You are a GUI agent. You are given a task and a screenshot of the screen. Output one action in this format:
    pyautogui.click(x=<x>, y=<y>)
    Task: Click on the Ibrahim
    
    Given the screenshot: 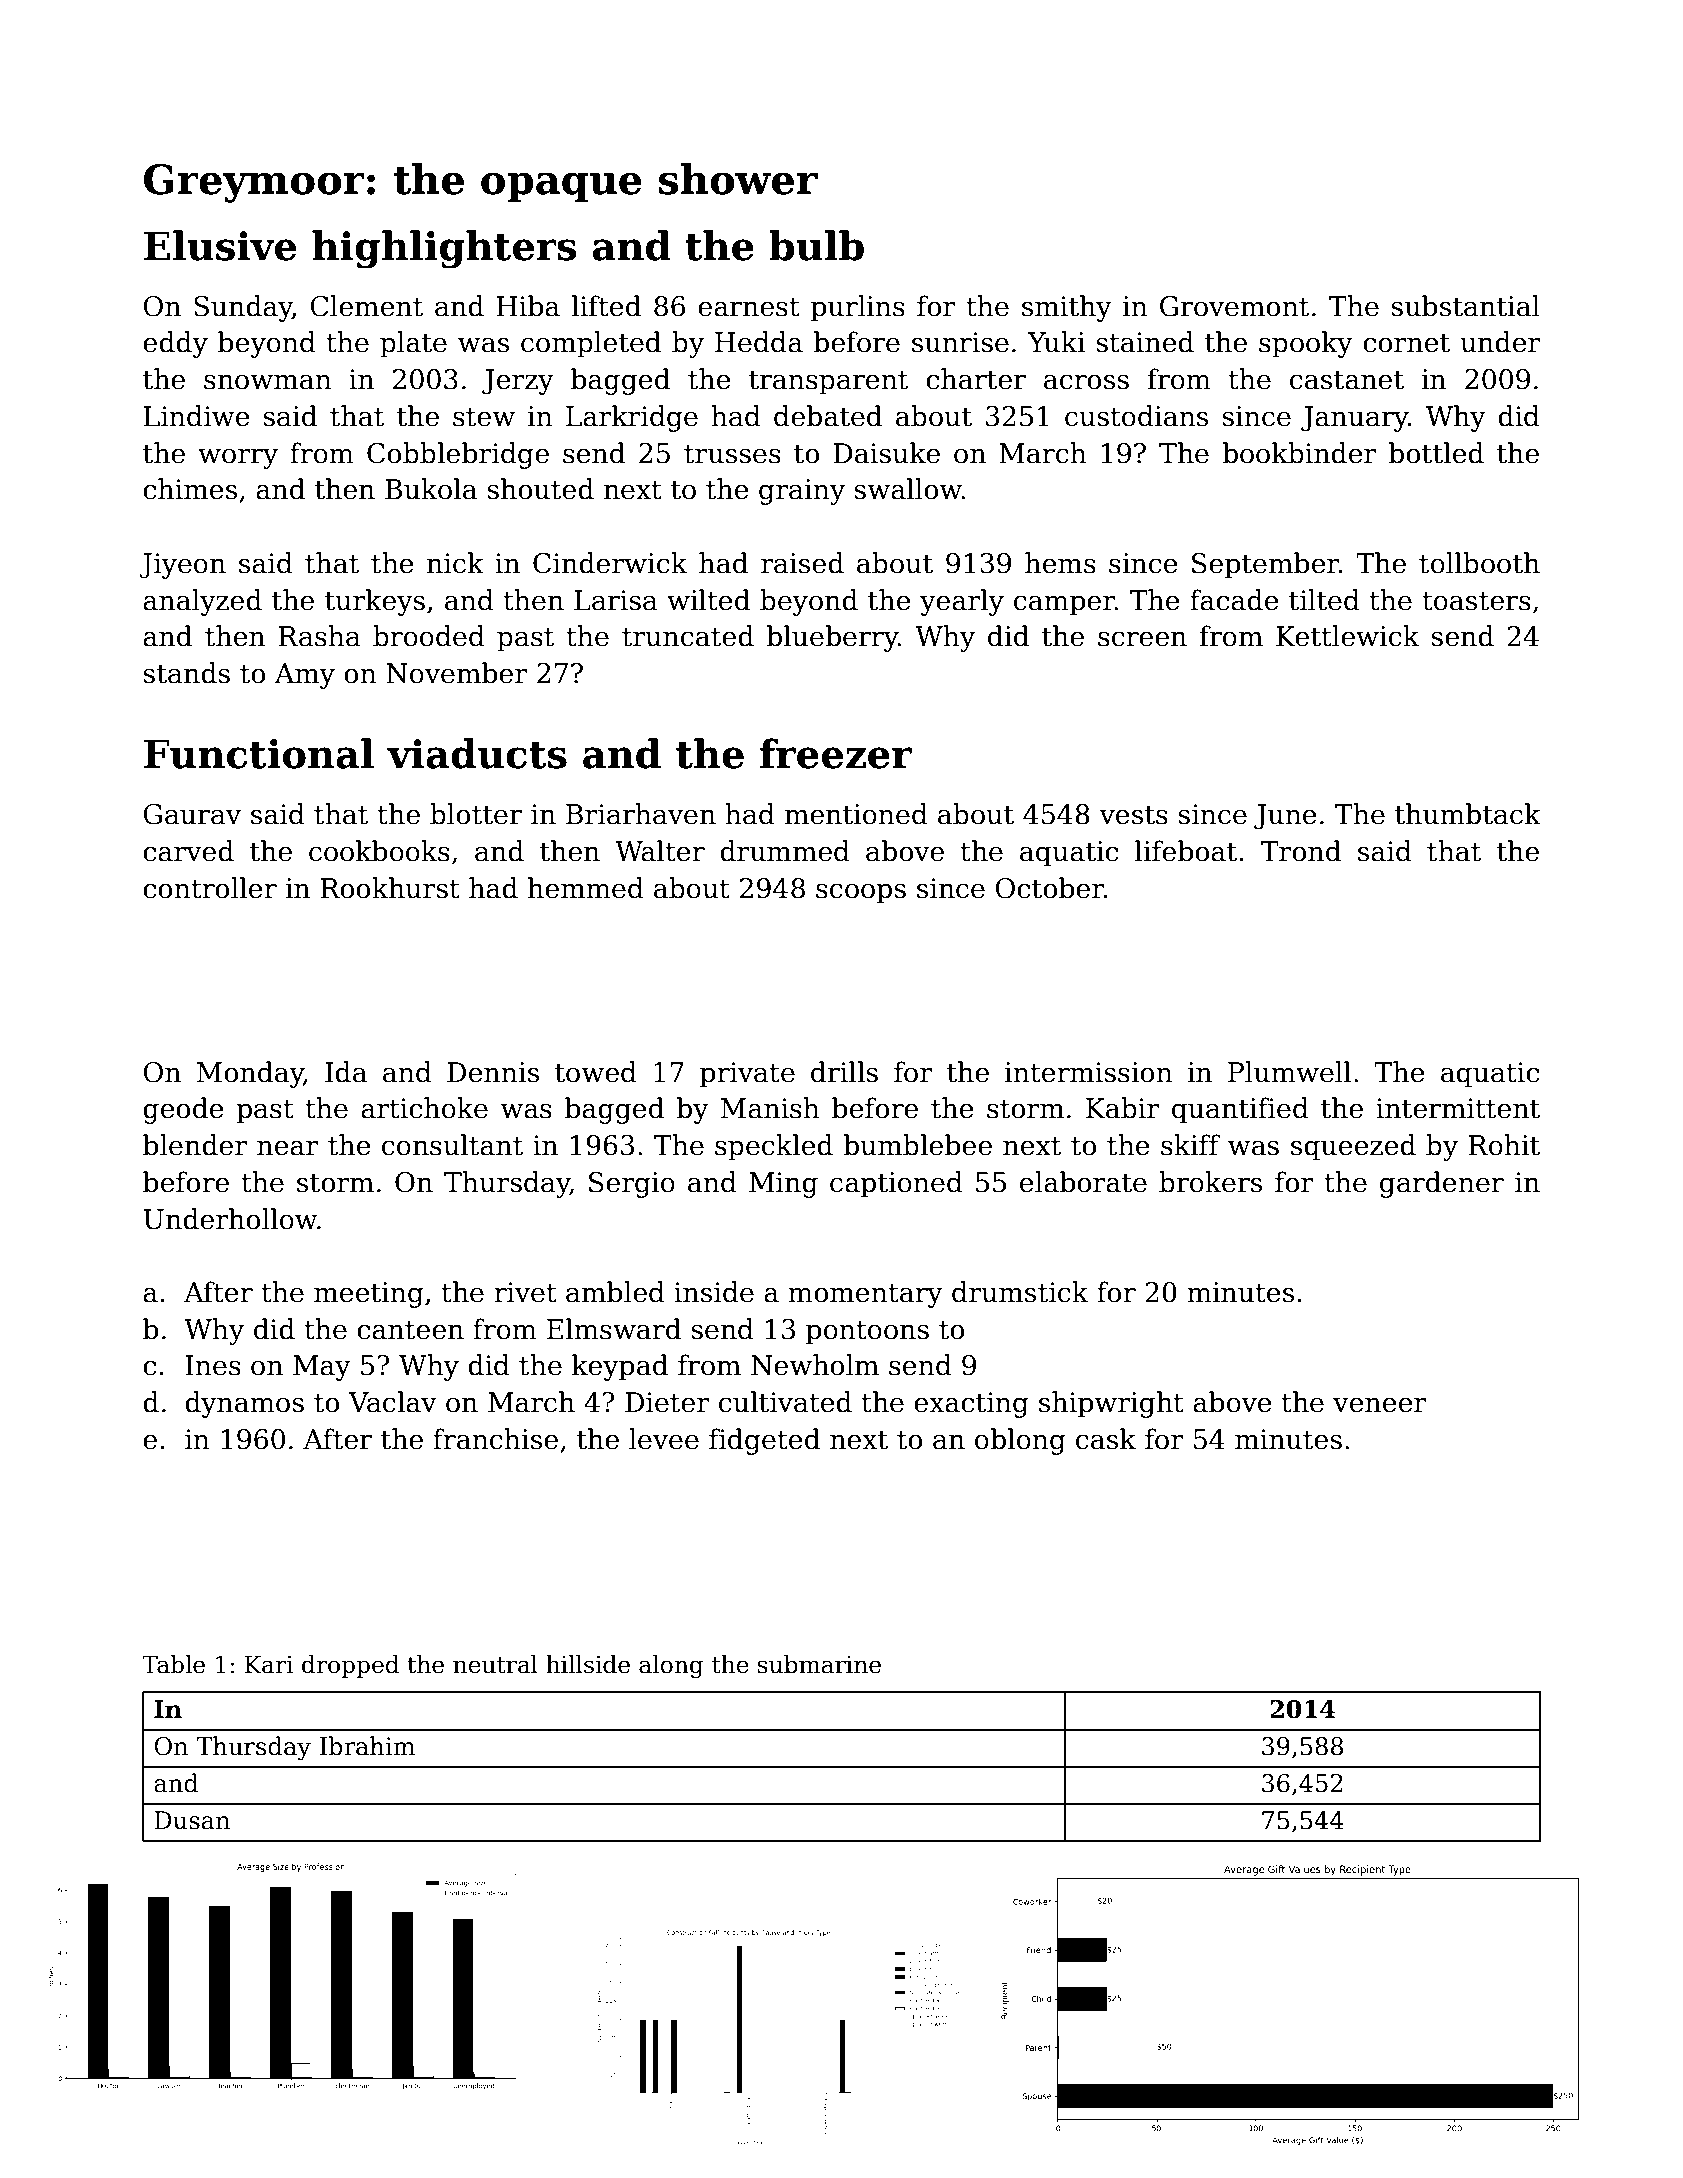 What is the action you would take?
    pyautogui.click(x=367, y=1746)
